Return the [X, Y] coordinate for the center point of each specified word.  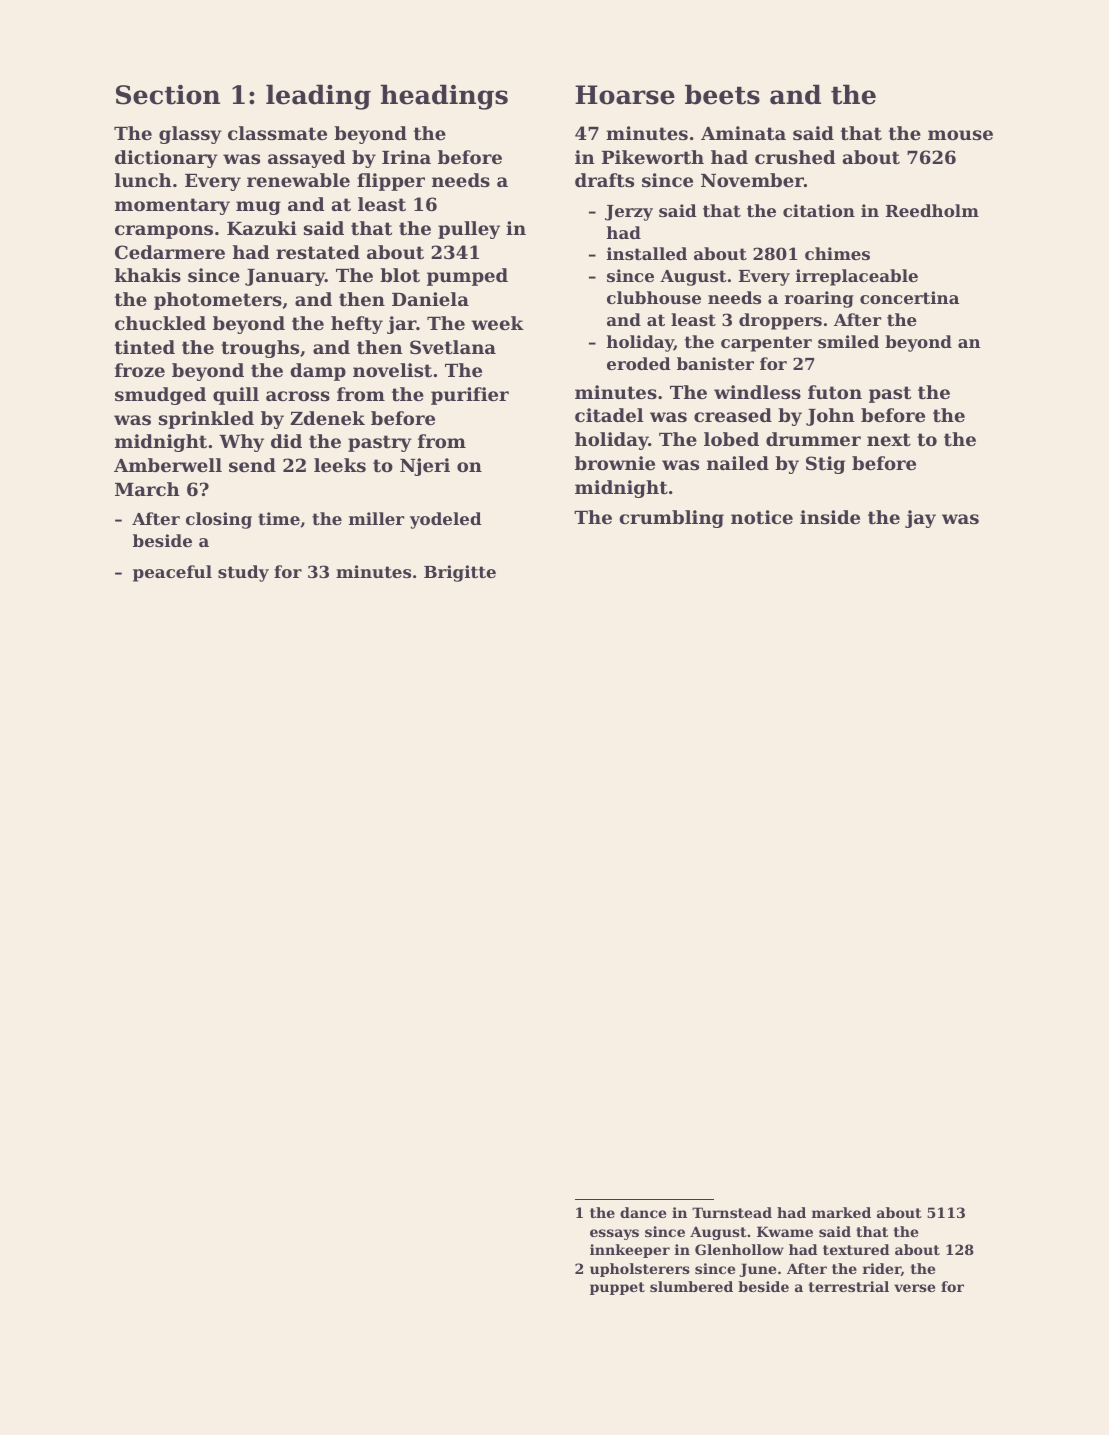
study [243, 573]
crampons [164, 232]
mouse [960, 135]
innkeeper [630, 1251]
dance [643, 1212]
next [889, 439]
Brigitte [460, 573]
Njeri [425, 467]
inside [830, 517]
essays [614, 1234]
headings [444, 97]
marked [841, 1212]
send [252, 465]
